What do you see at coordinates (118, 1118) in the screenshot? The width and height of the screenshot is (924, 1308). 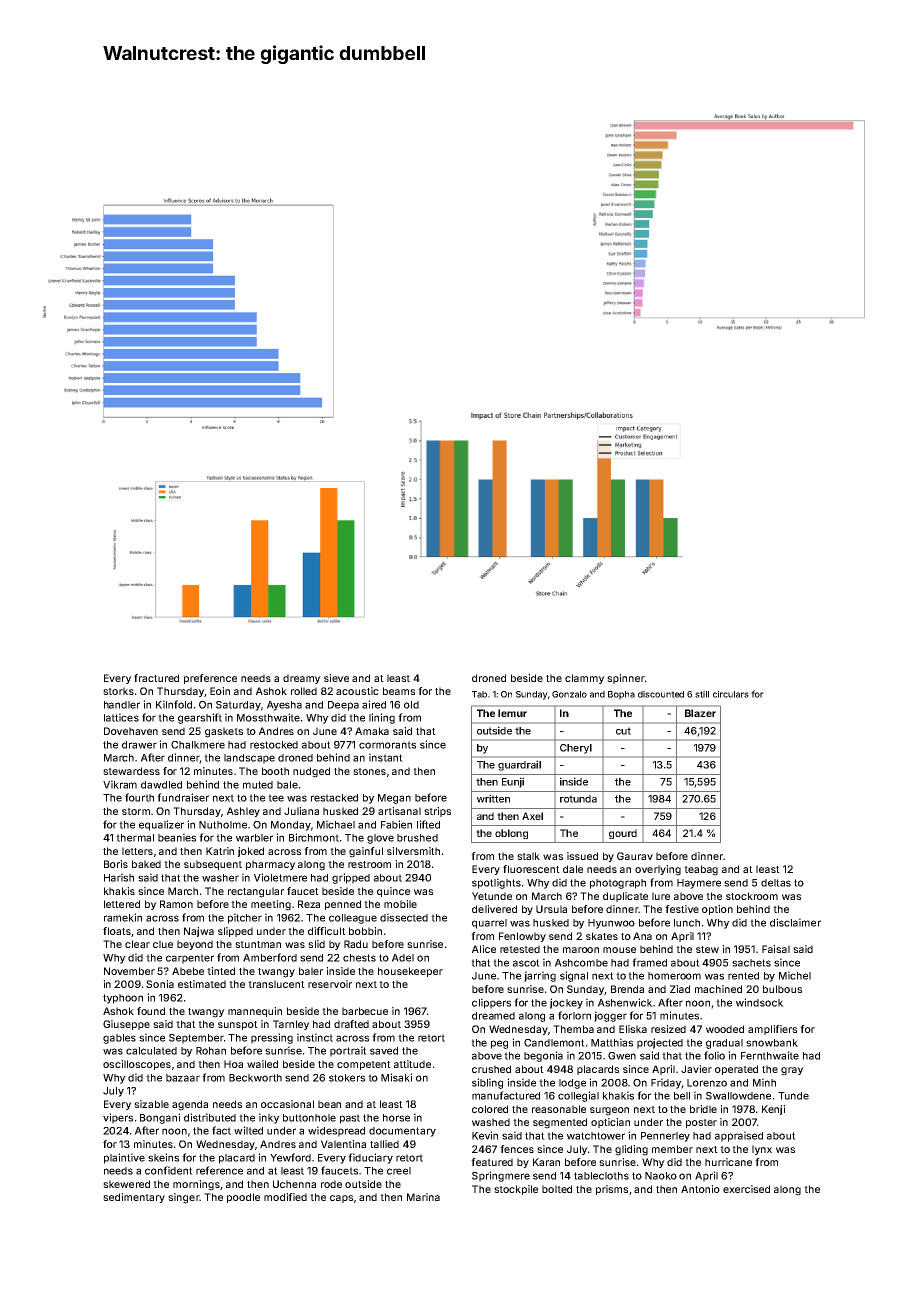 I see `vipers` at bounding box center [118, 1118].
